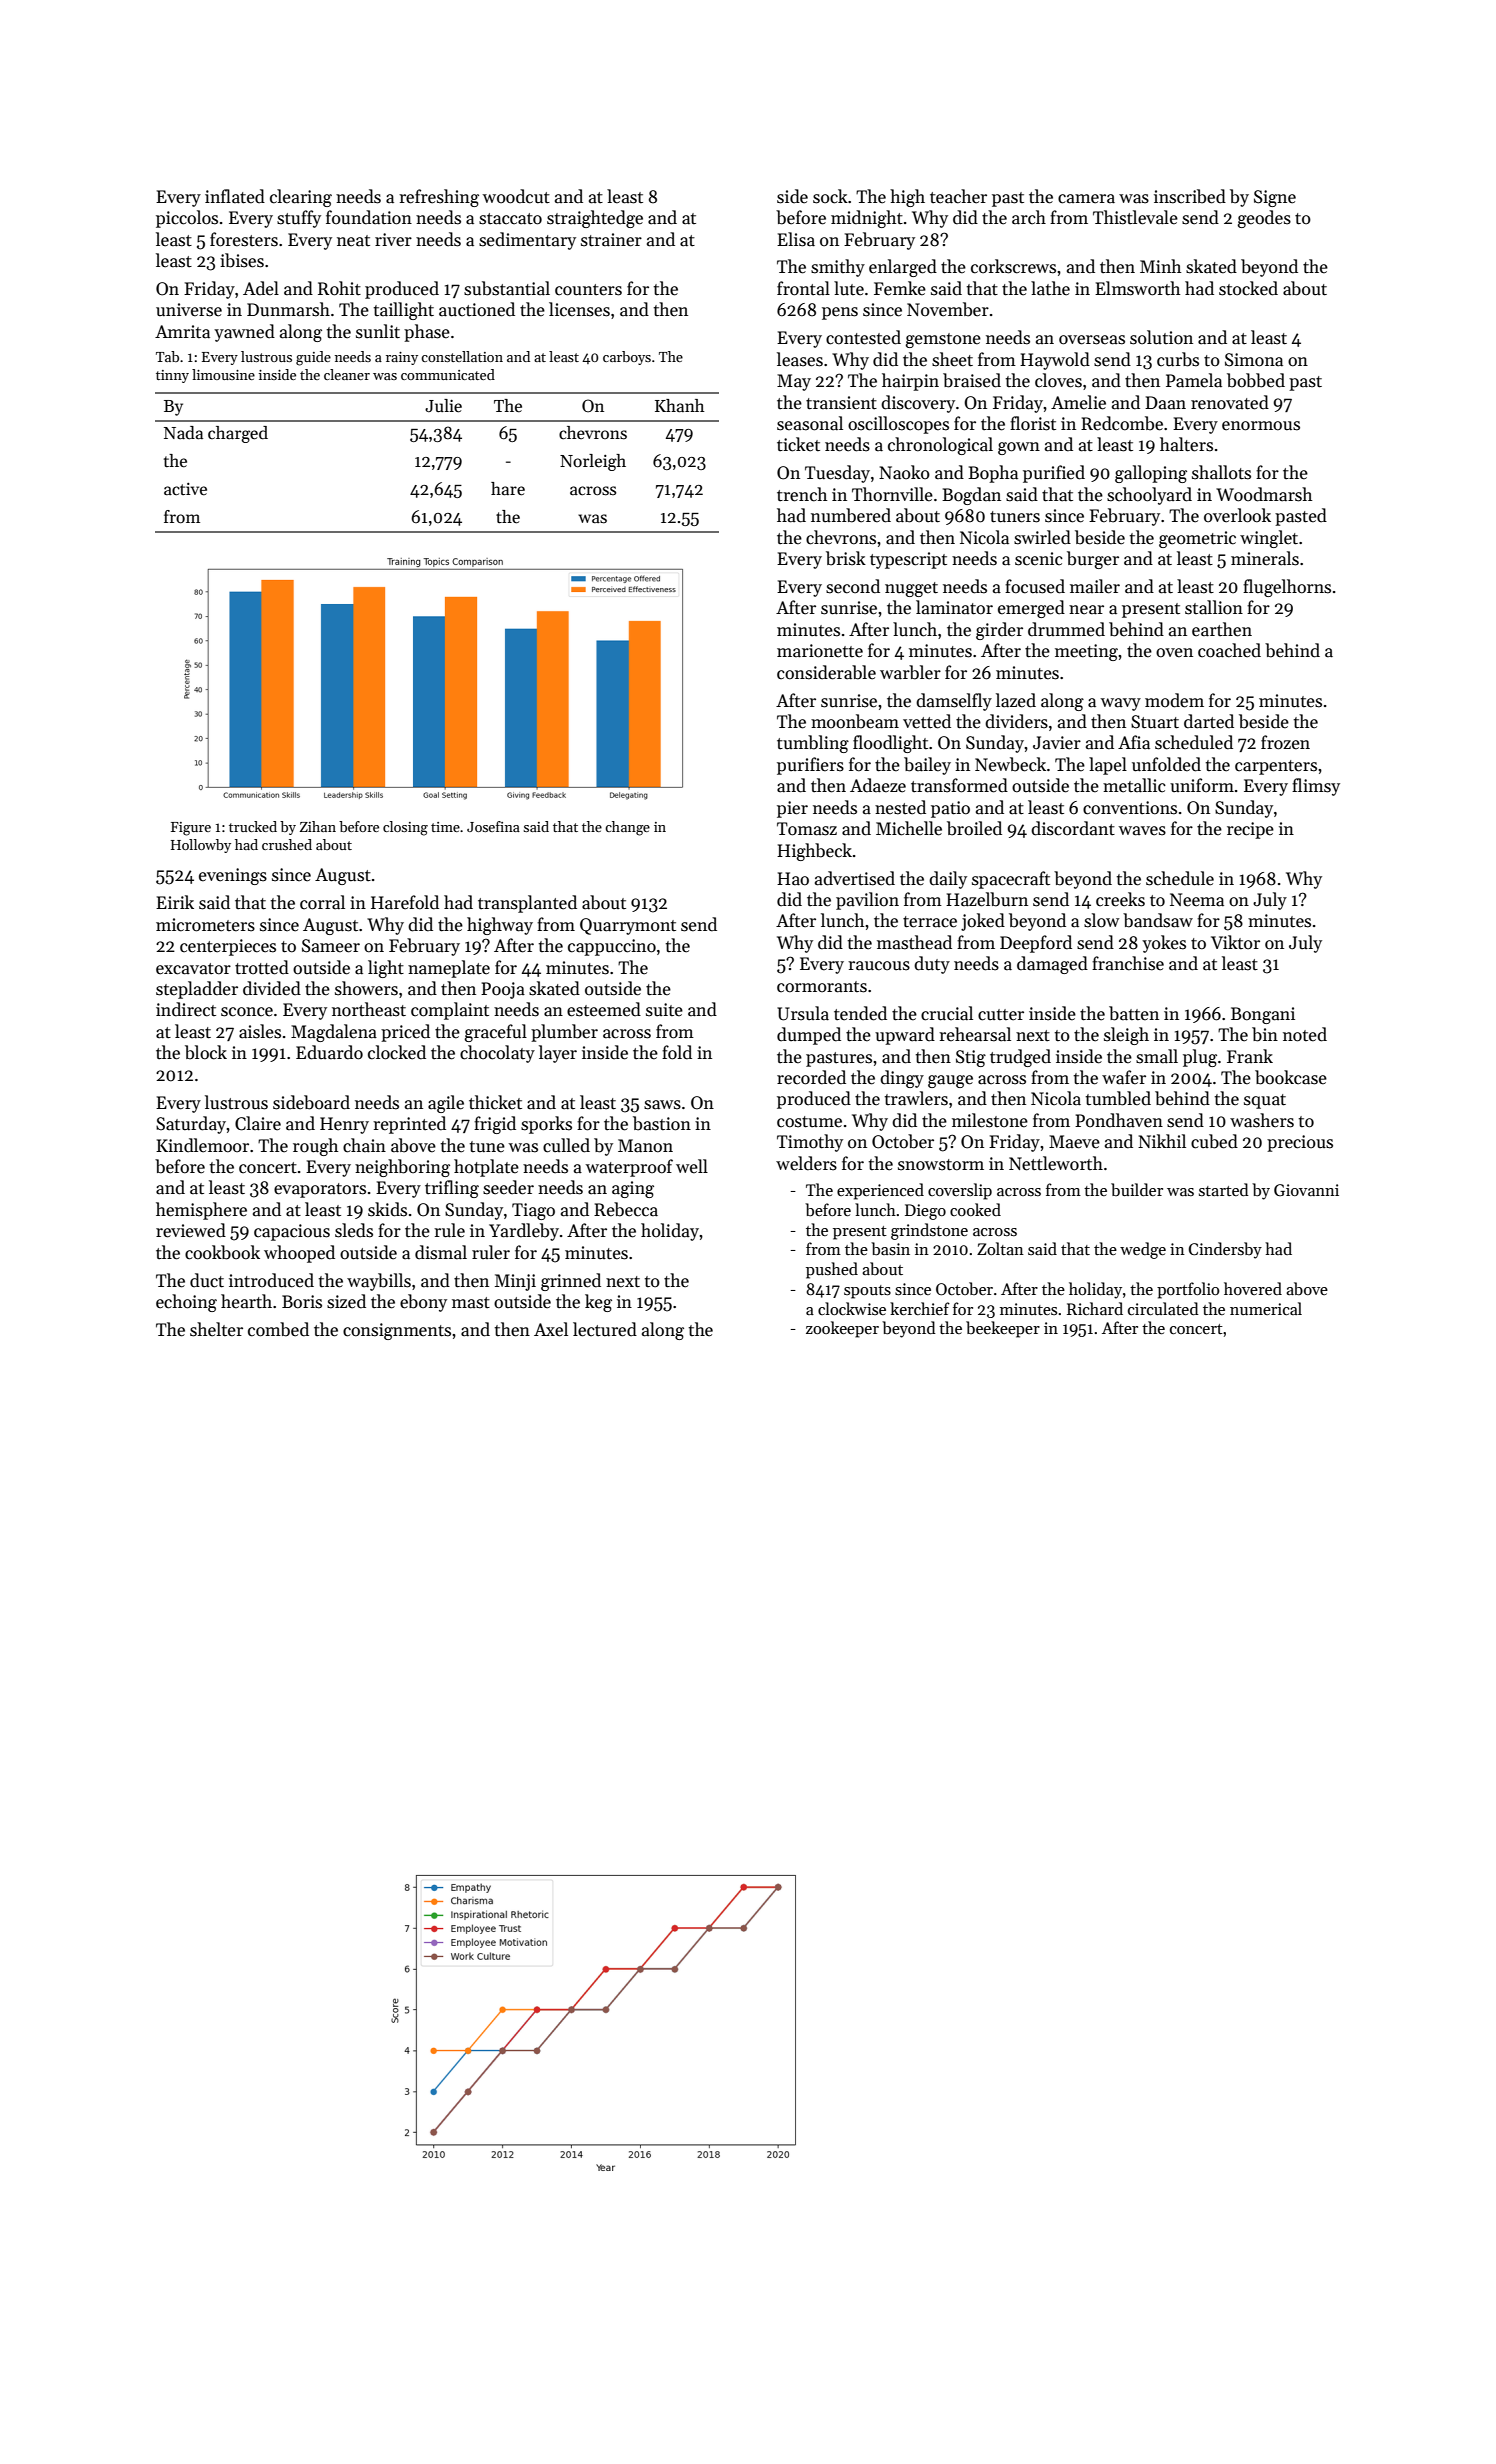 The image size is (1496, 2464). What do you see at coordinates (579, 309) in the page?
I see `licenses` at bounding box center [579, 309].
